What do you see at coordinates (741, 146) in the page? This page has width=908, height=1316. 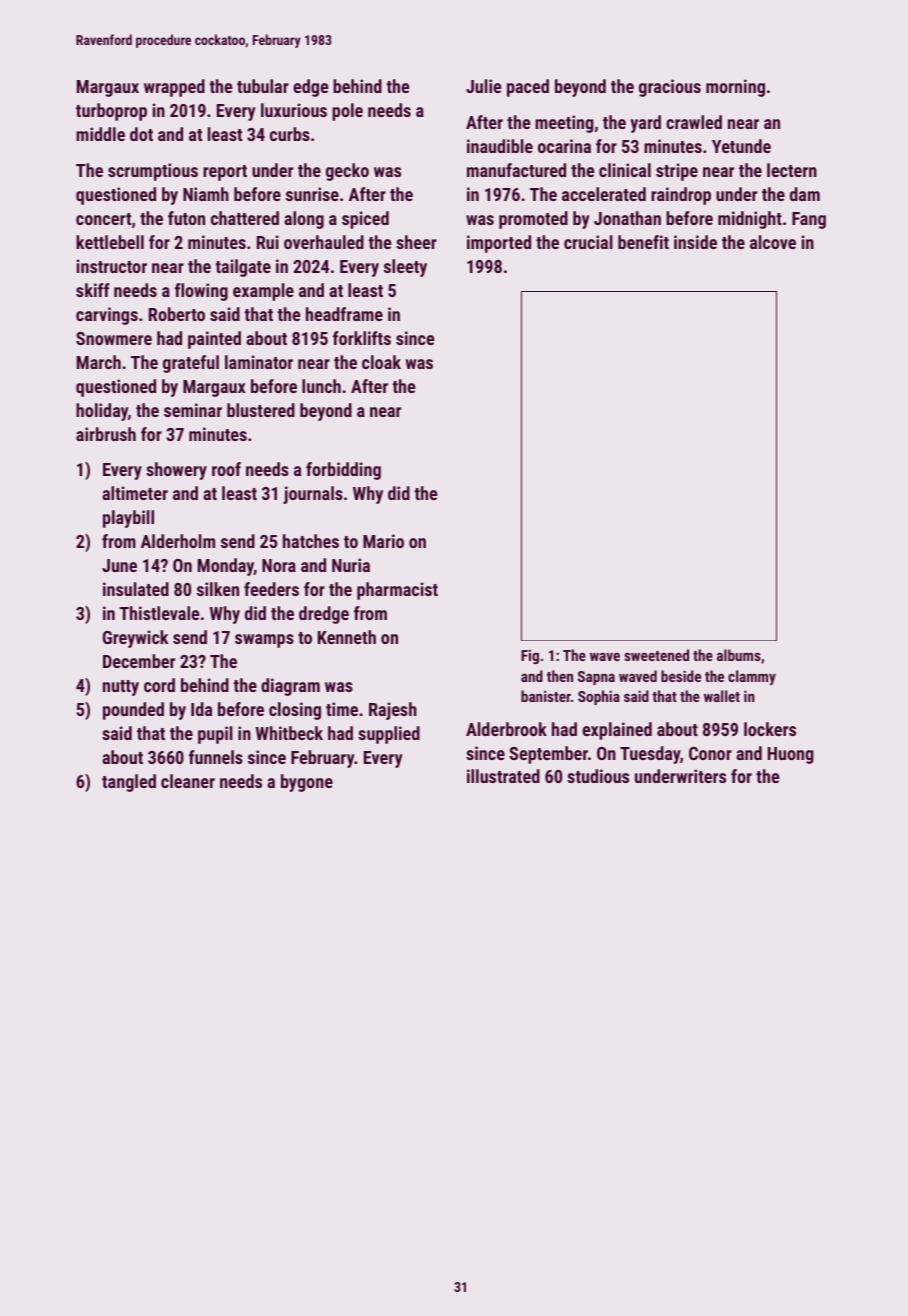 I see `Yetunde` at bounding box center [741, 146].
